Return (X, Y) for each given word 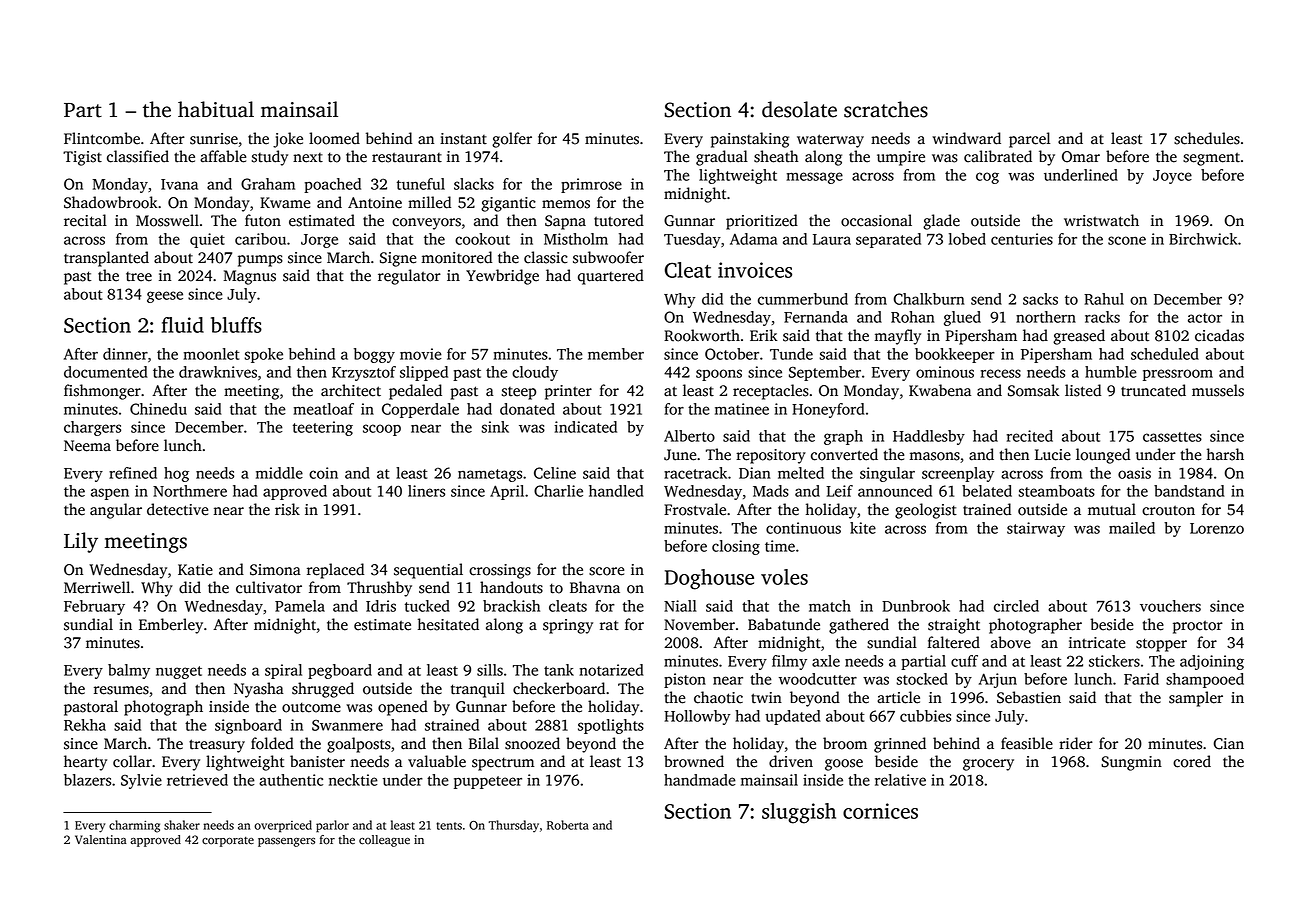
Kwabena (940, 390)
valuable (437, 761)
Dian (755, 473)
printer (568, 392)
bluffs (236, 325)
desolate (799, 109)
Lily (81, 542)
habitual (216, 109)
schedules (1207, 138)
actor (1205, 318)
